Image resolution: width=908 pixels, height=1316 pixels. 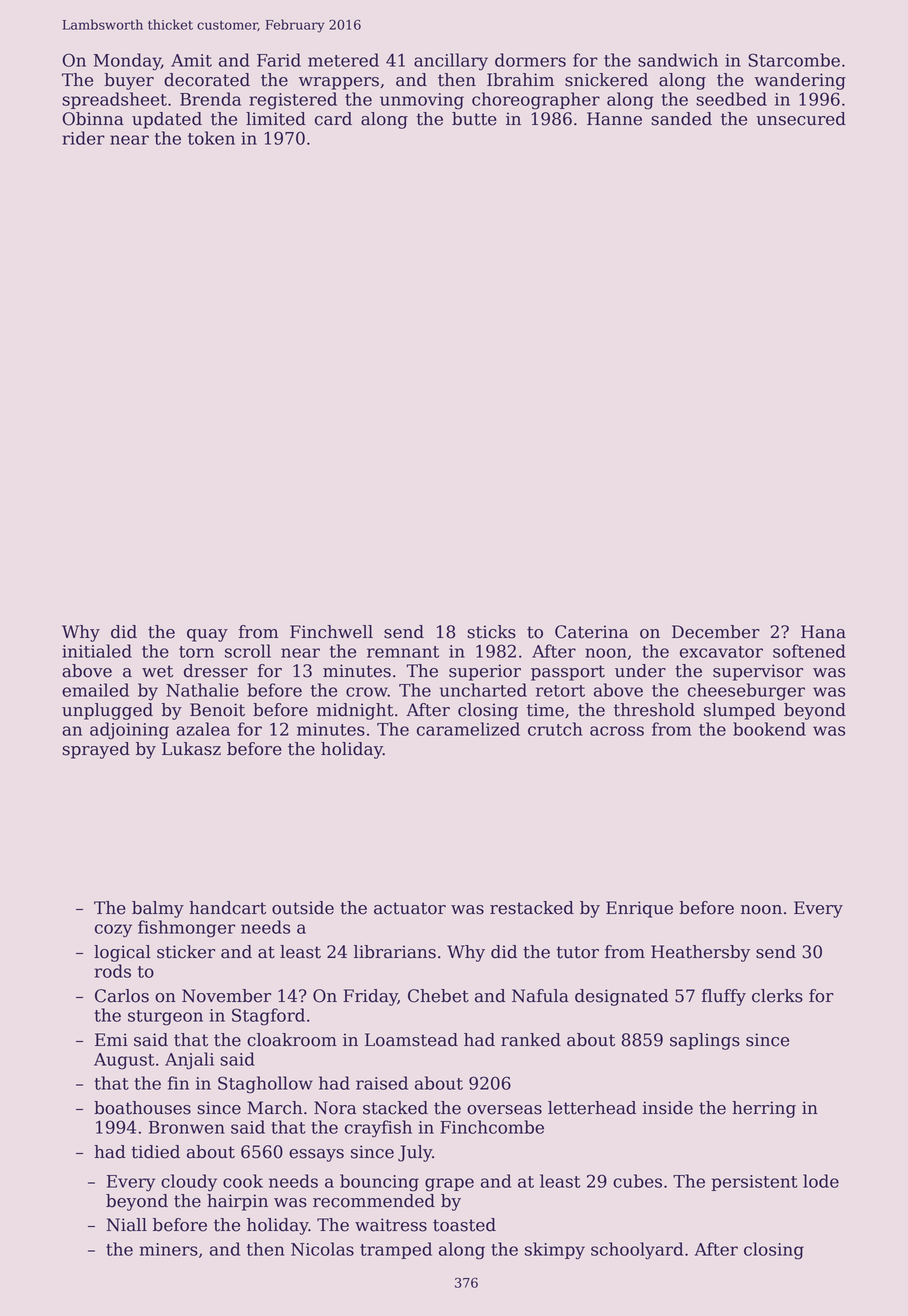 I want to click on schoolyard, so click(x=637, y=1251).
